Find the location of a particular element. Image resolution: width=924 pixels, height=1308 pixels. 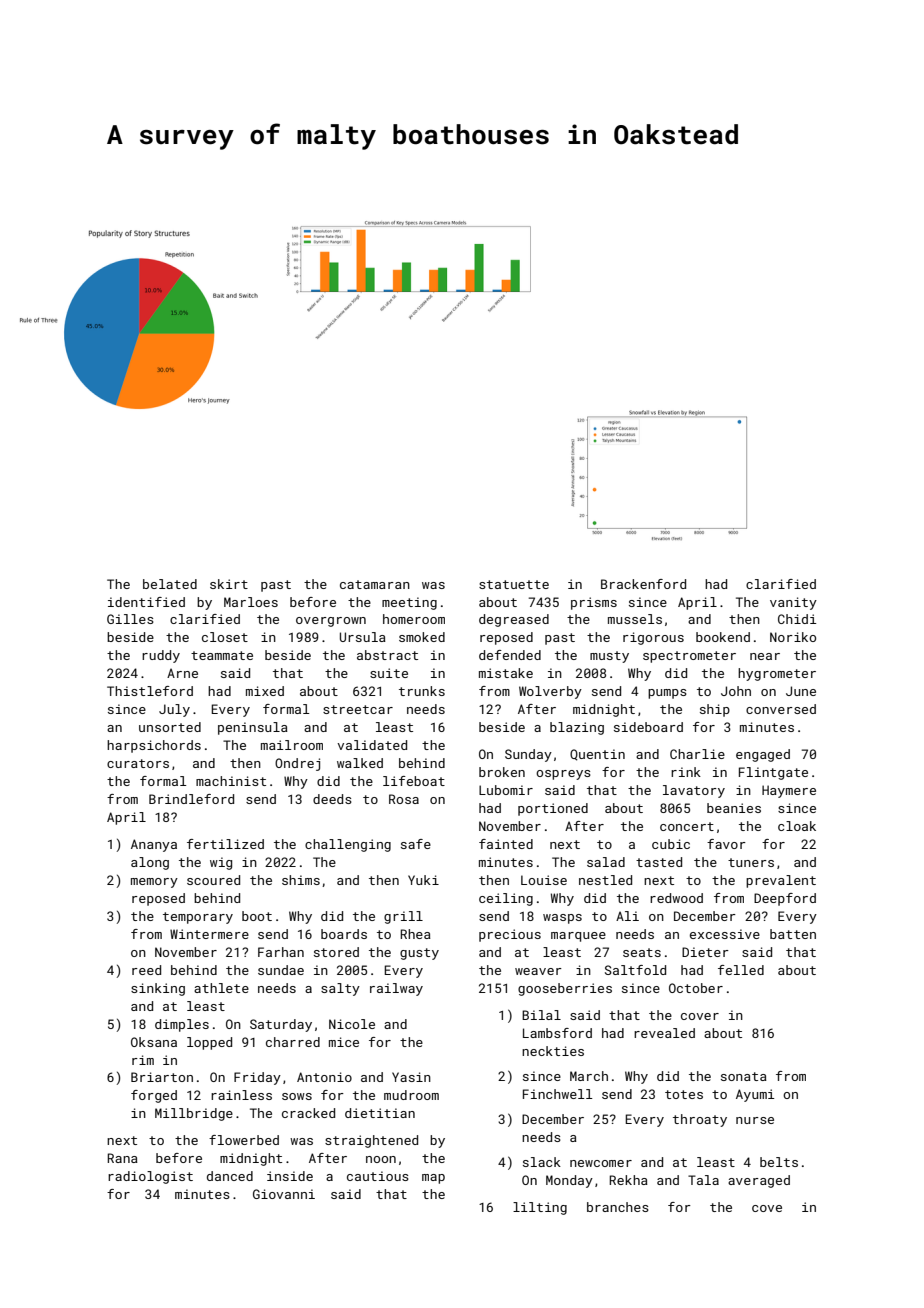

flowerbed is located at coordinates (244, 1140).
